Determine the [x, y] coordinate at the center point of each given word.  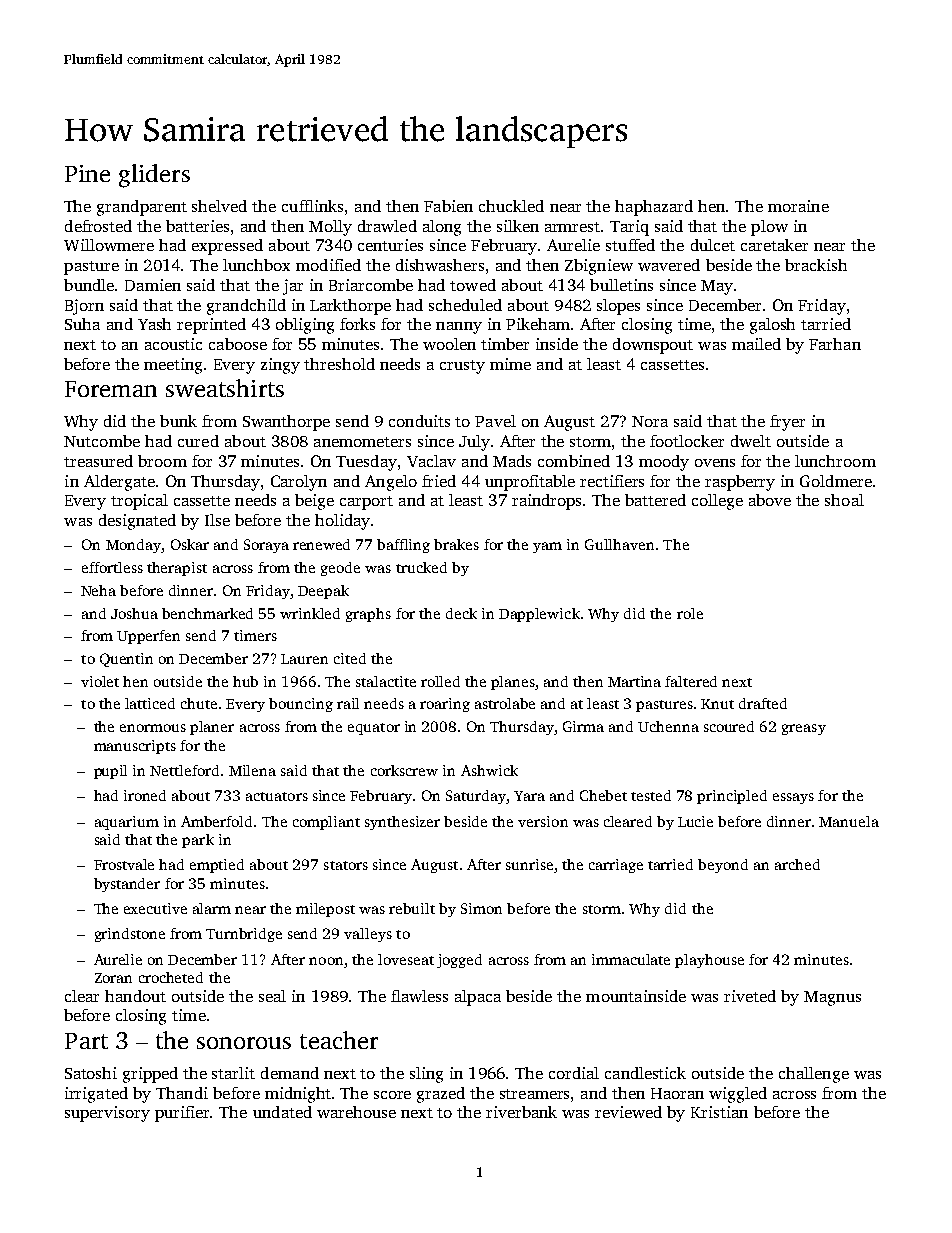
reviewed [628, 1112]
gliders [154, 176]
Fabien [448, 206]
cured [198, 441]
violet [100, 681]
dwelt [751, 441]
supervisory [107, 1114]
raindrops [546, 502]
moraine [798, 206]
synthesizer [402, 823]
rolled [440, 681]
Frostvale [124, 864]
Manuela [849, 821]
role [690, 613]
